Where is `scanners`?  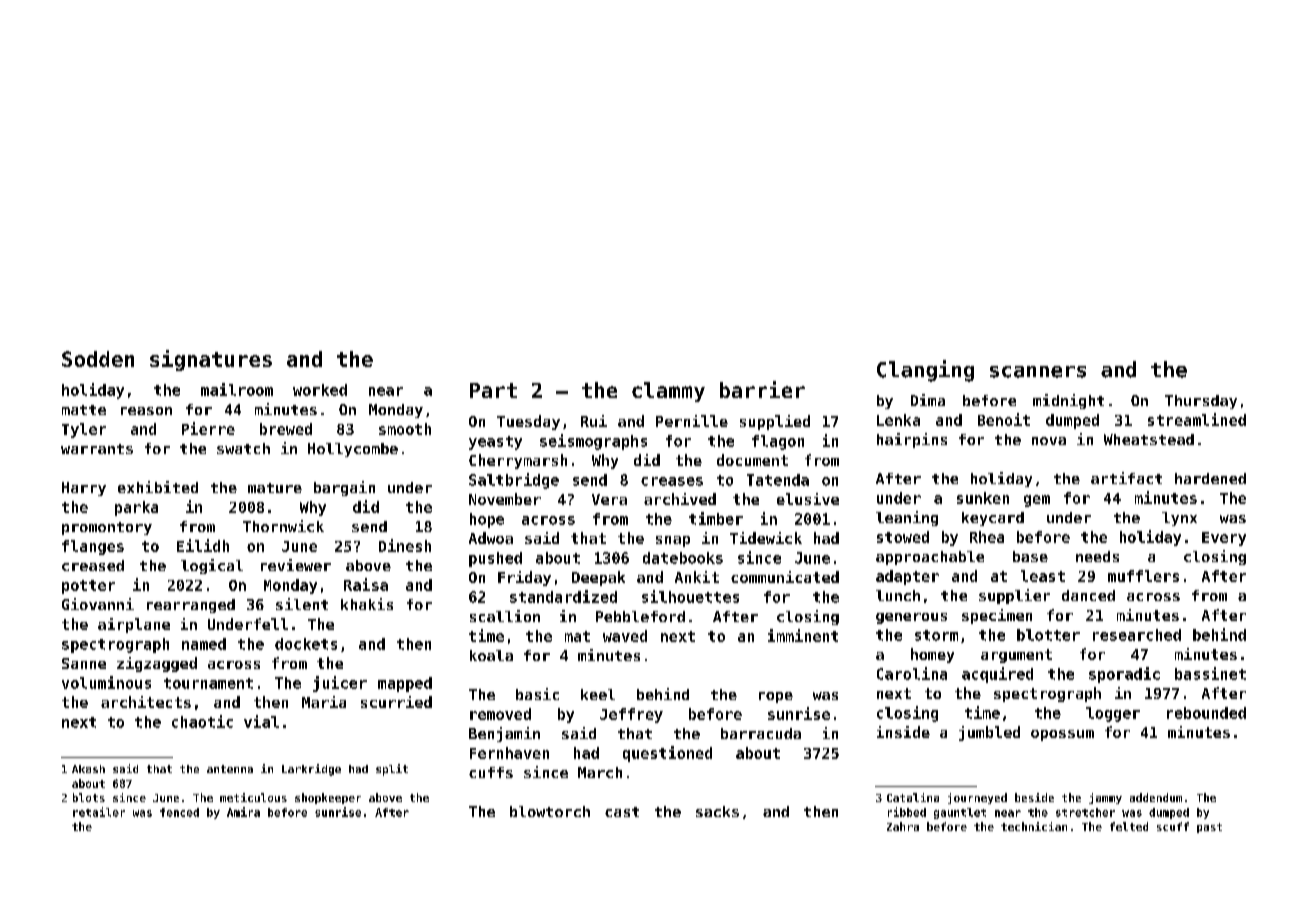
scanners is located at coordinates (1038, 372).
